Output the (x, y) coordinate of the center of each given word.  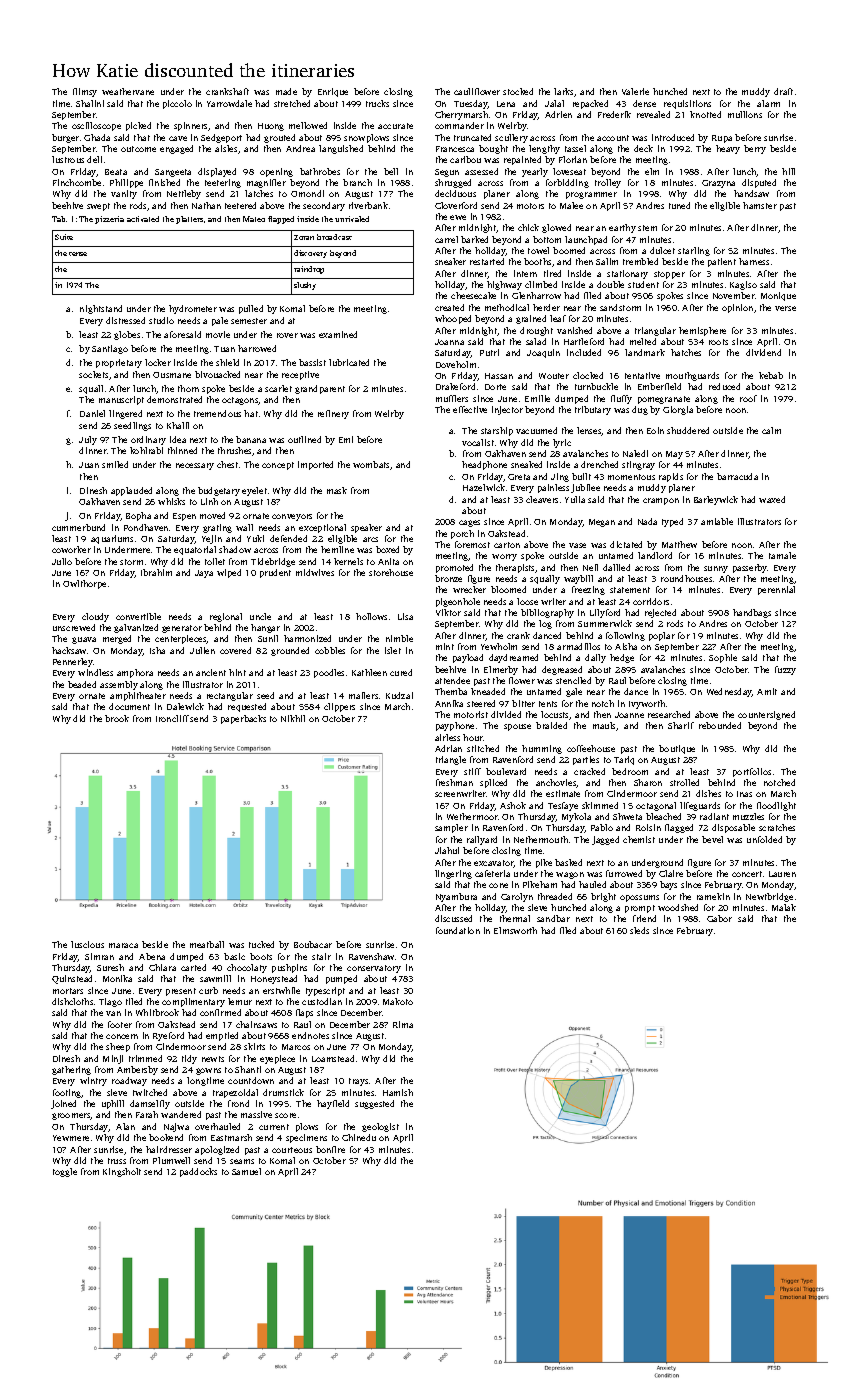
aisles (226, 148)
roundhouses (686, 578)
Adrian (448, 748)
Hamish (398, 1092)
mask (337, 490)
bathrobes (320, 171)
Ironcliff (172, 718)
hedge (622, 658)
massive (256, 1114)
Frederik (614, 114)
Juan (89, 465)
